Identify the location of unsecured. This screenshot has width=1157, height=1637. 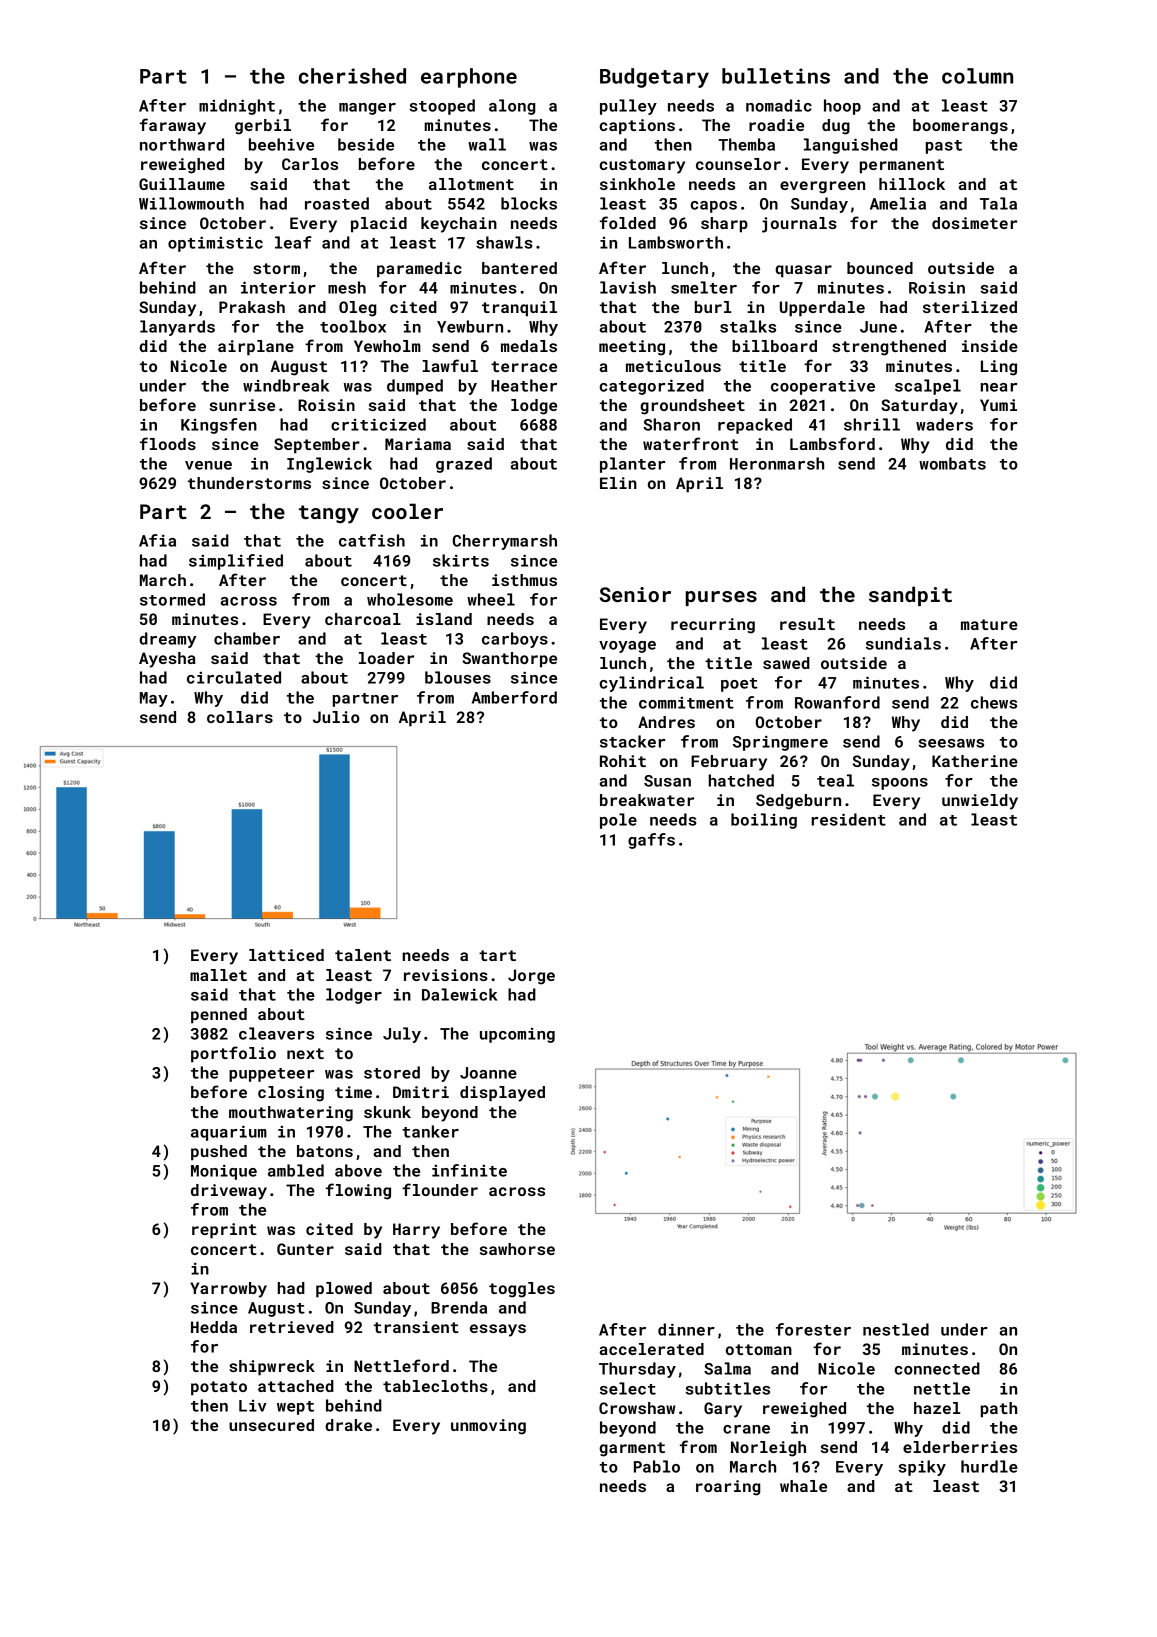
(271, 1425).
